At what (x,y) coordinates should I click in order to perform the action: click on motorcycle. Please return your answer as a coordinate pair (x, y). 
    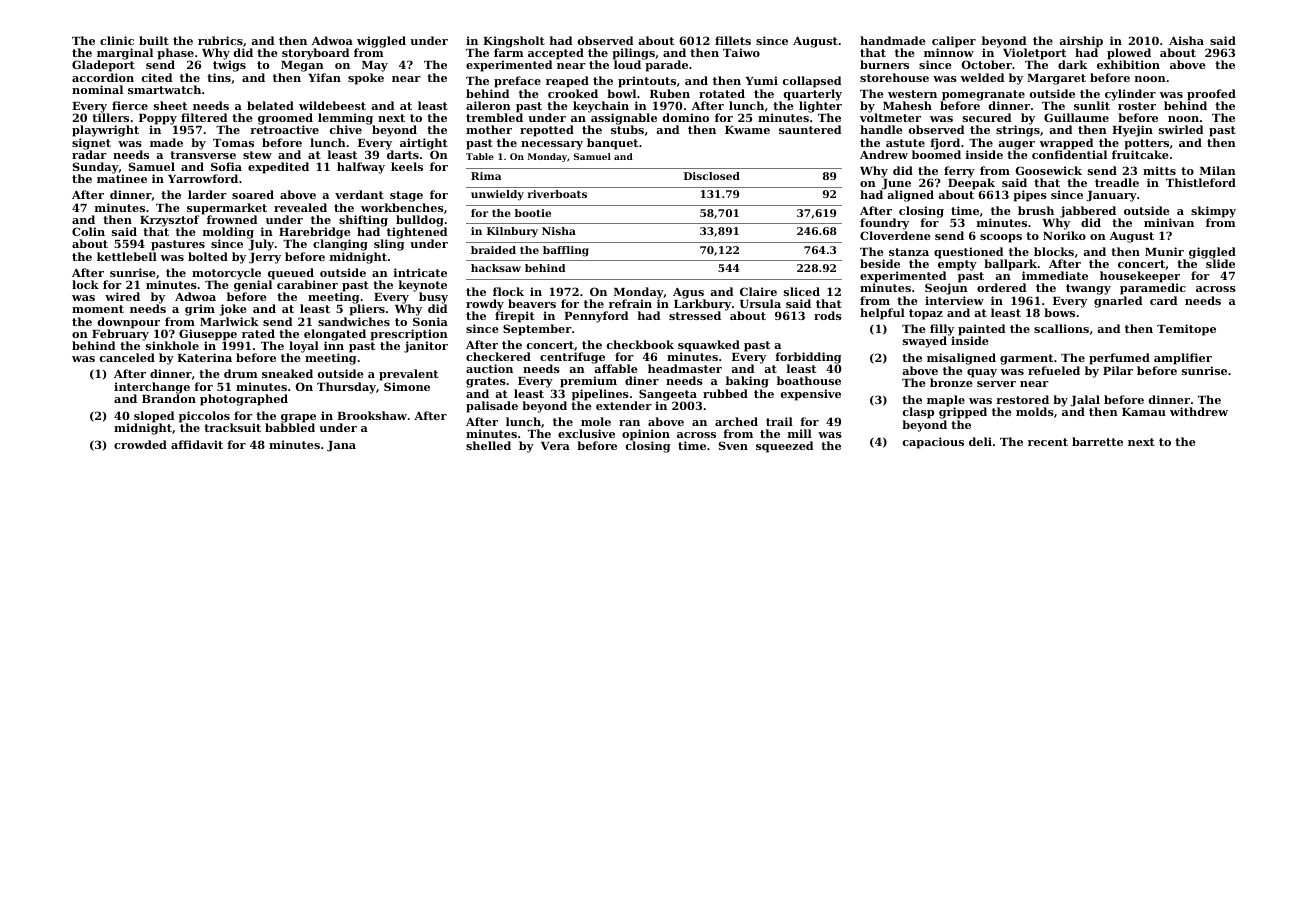
    Looking at the image, I should click on (226, 274).
